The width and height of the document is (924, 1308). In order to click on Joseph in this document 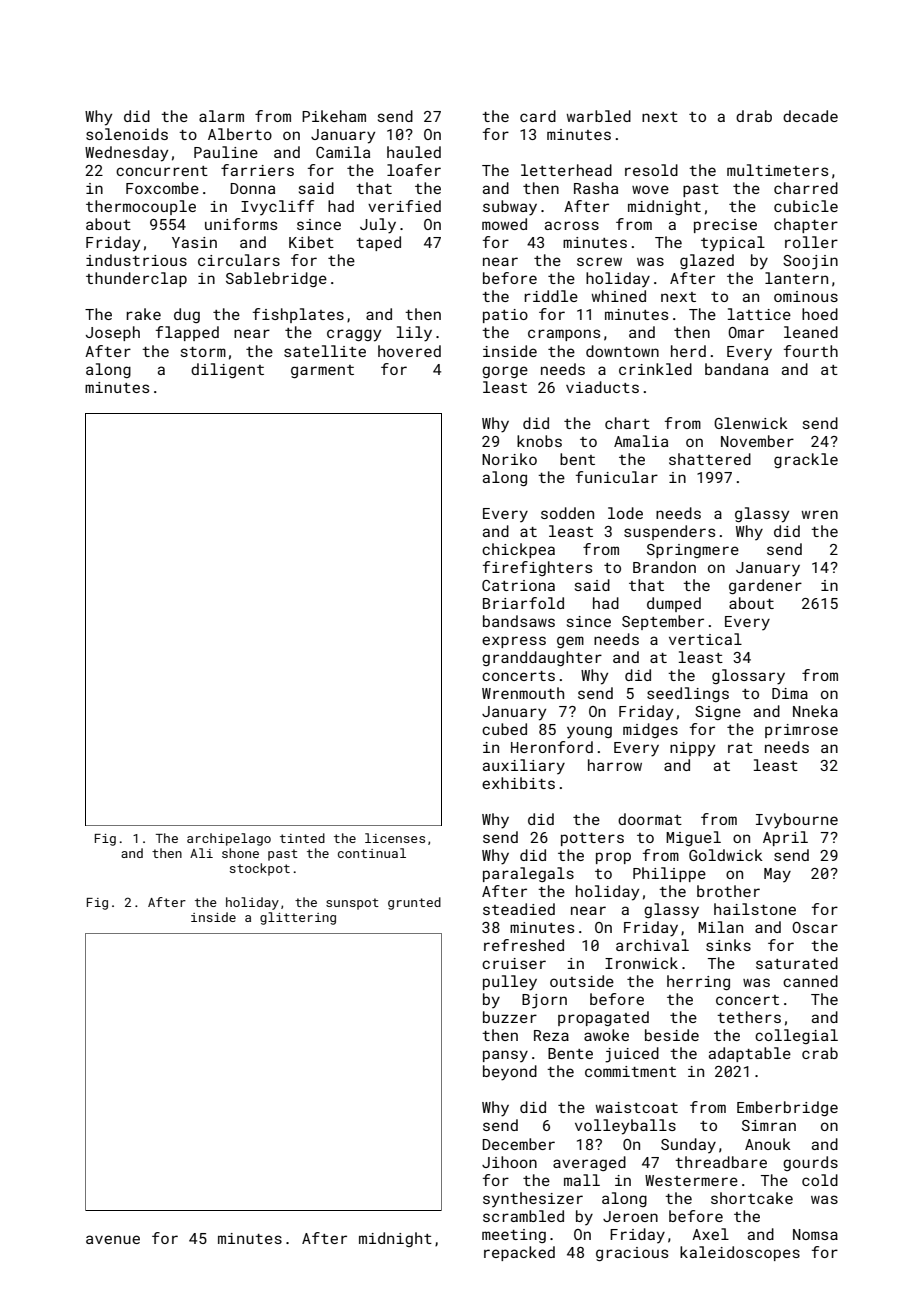, I will do `click(113, 333)`.
